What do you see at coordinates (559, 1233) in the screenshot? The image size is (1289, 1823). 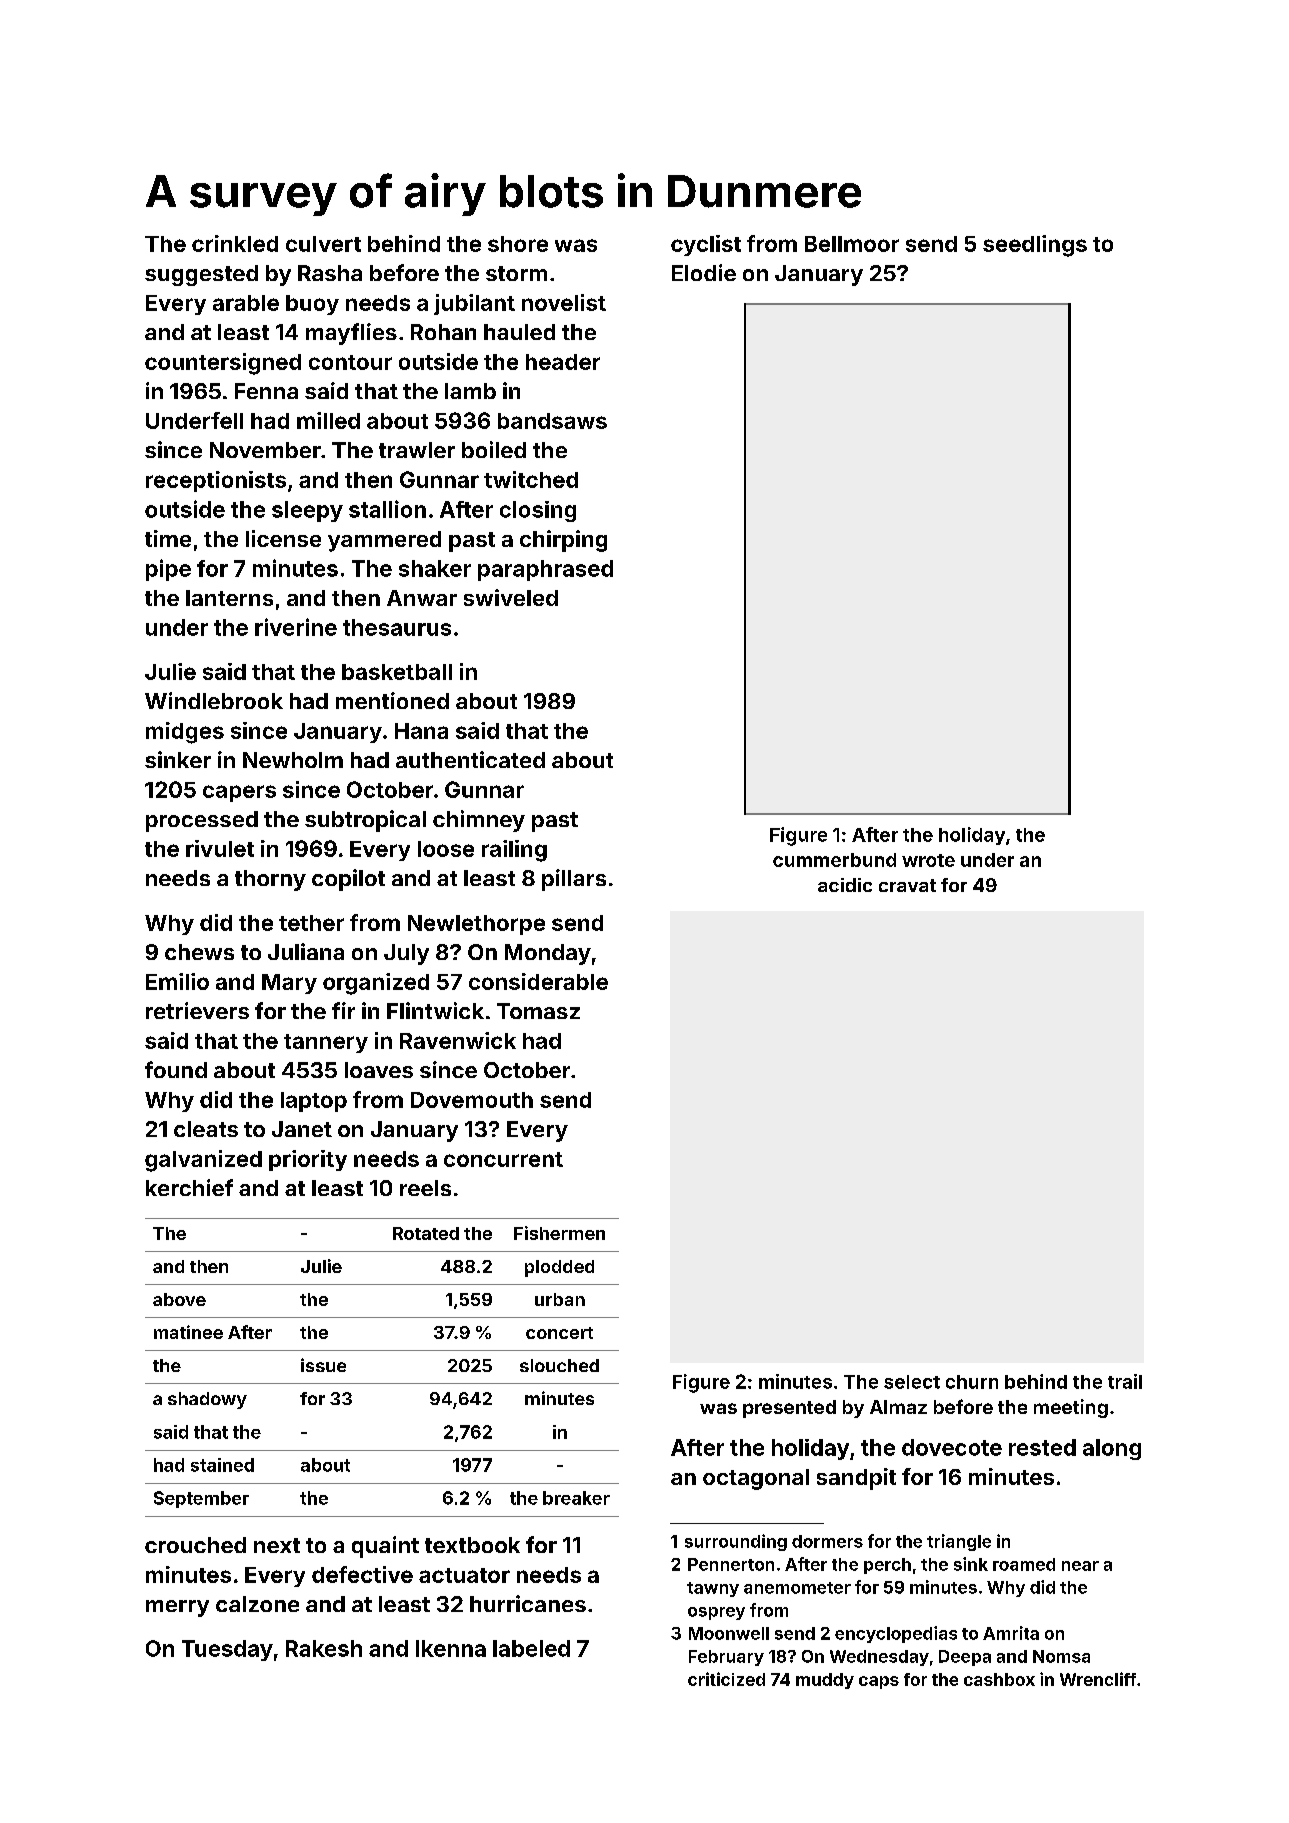 I see `Fishermen` at bounding box center [559, 1233].
